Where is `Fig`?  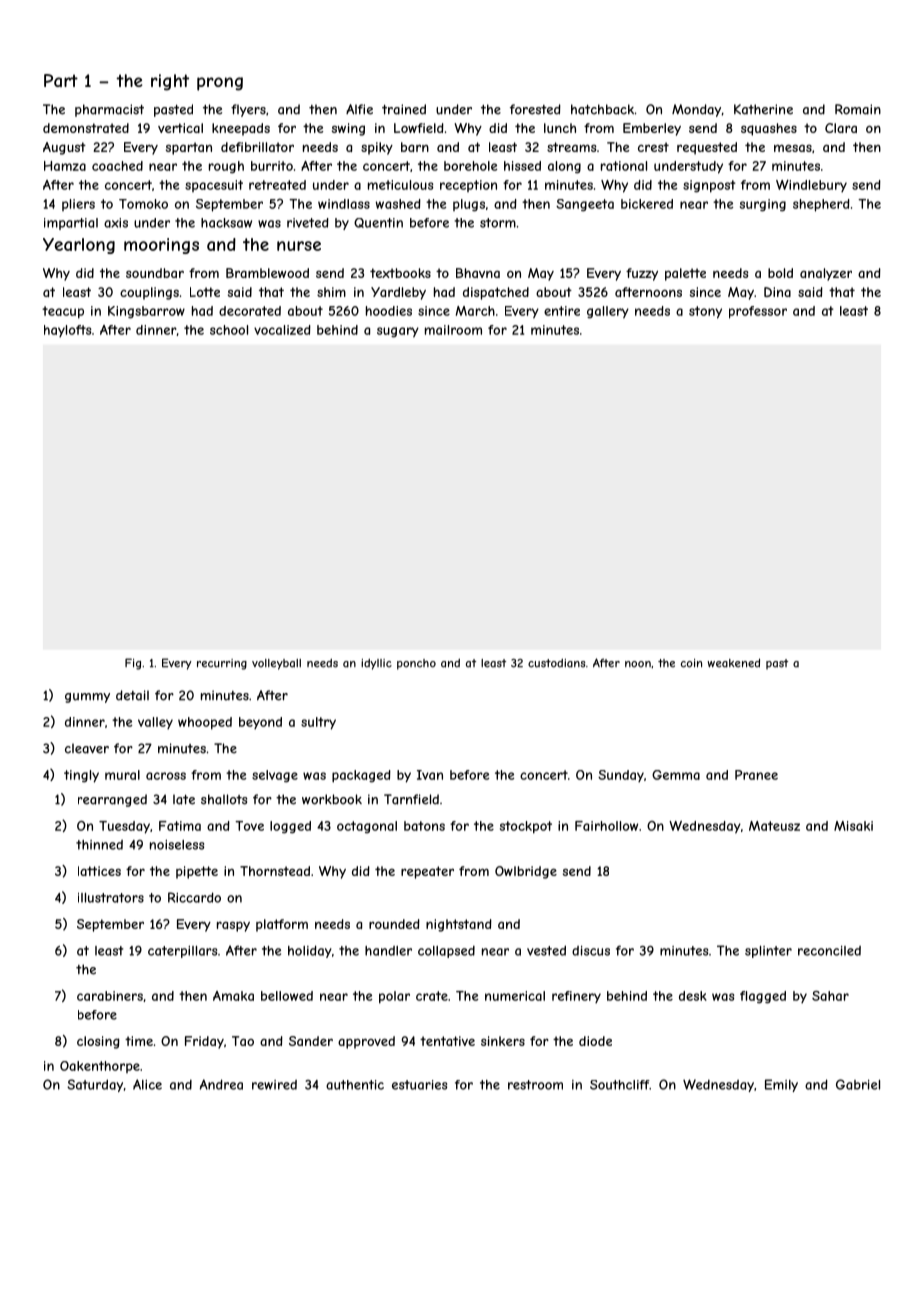
Fig is located at coordinates (133, 664).
